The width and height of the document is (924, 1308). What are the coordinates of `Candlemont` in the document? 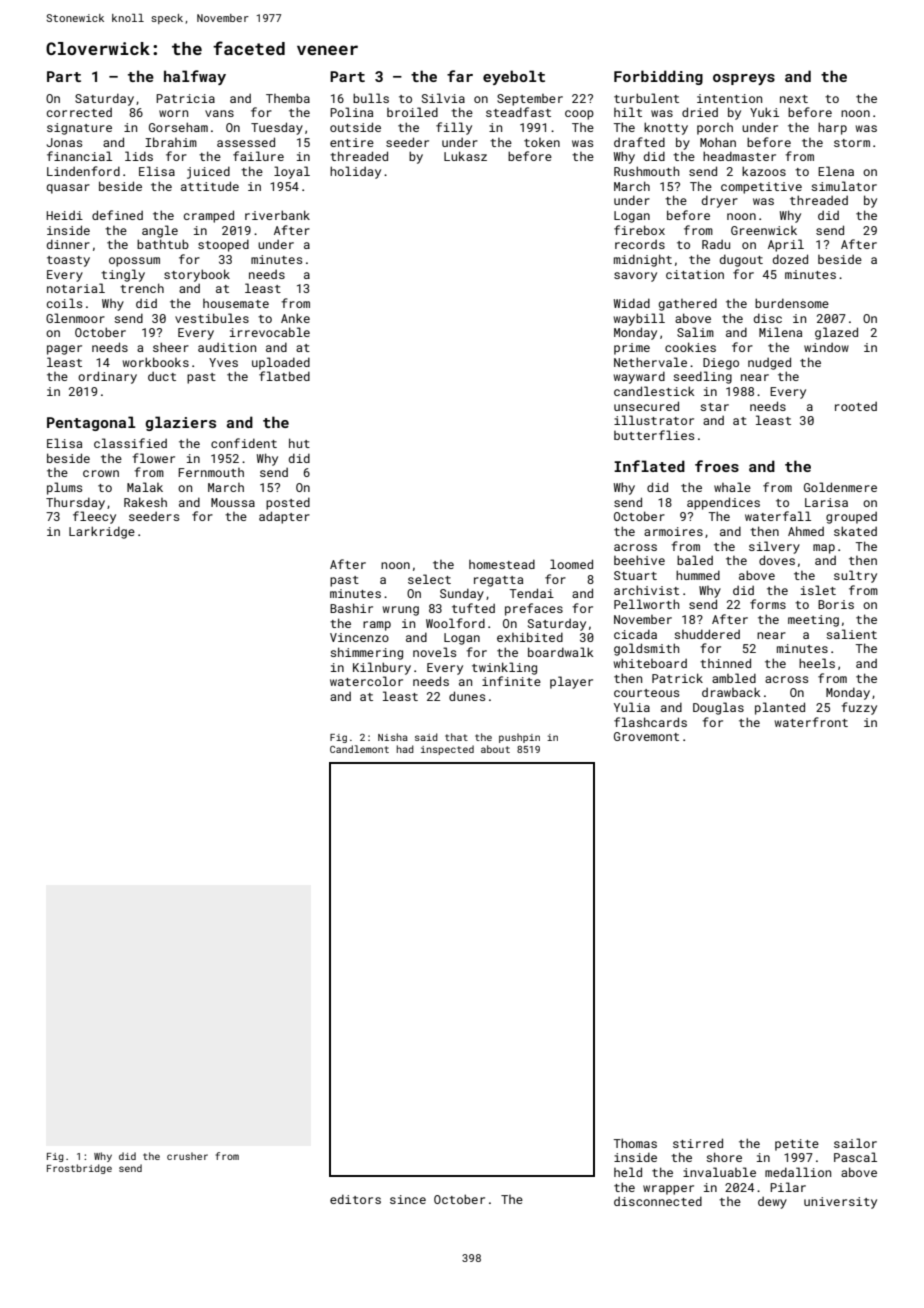 It's located at (359, 749).
